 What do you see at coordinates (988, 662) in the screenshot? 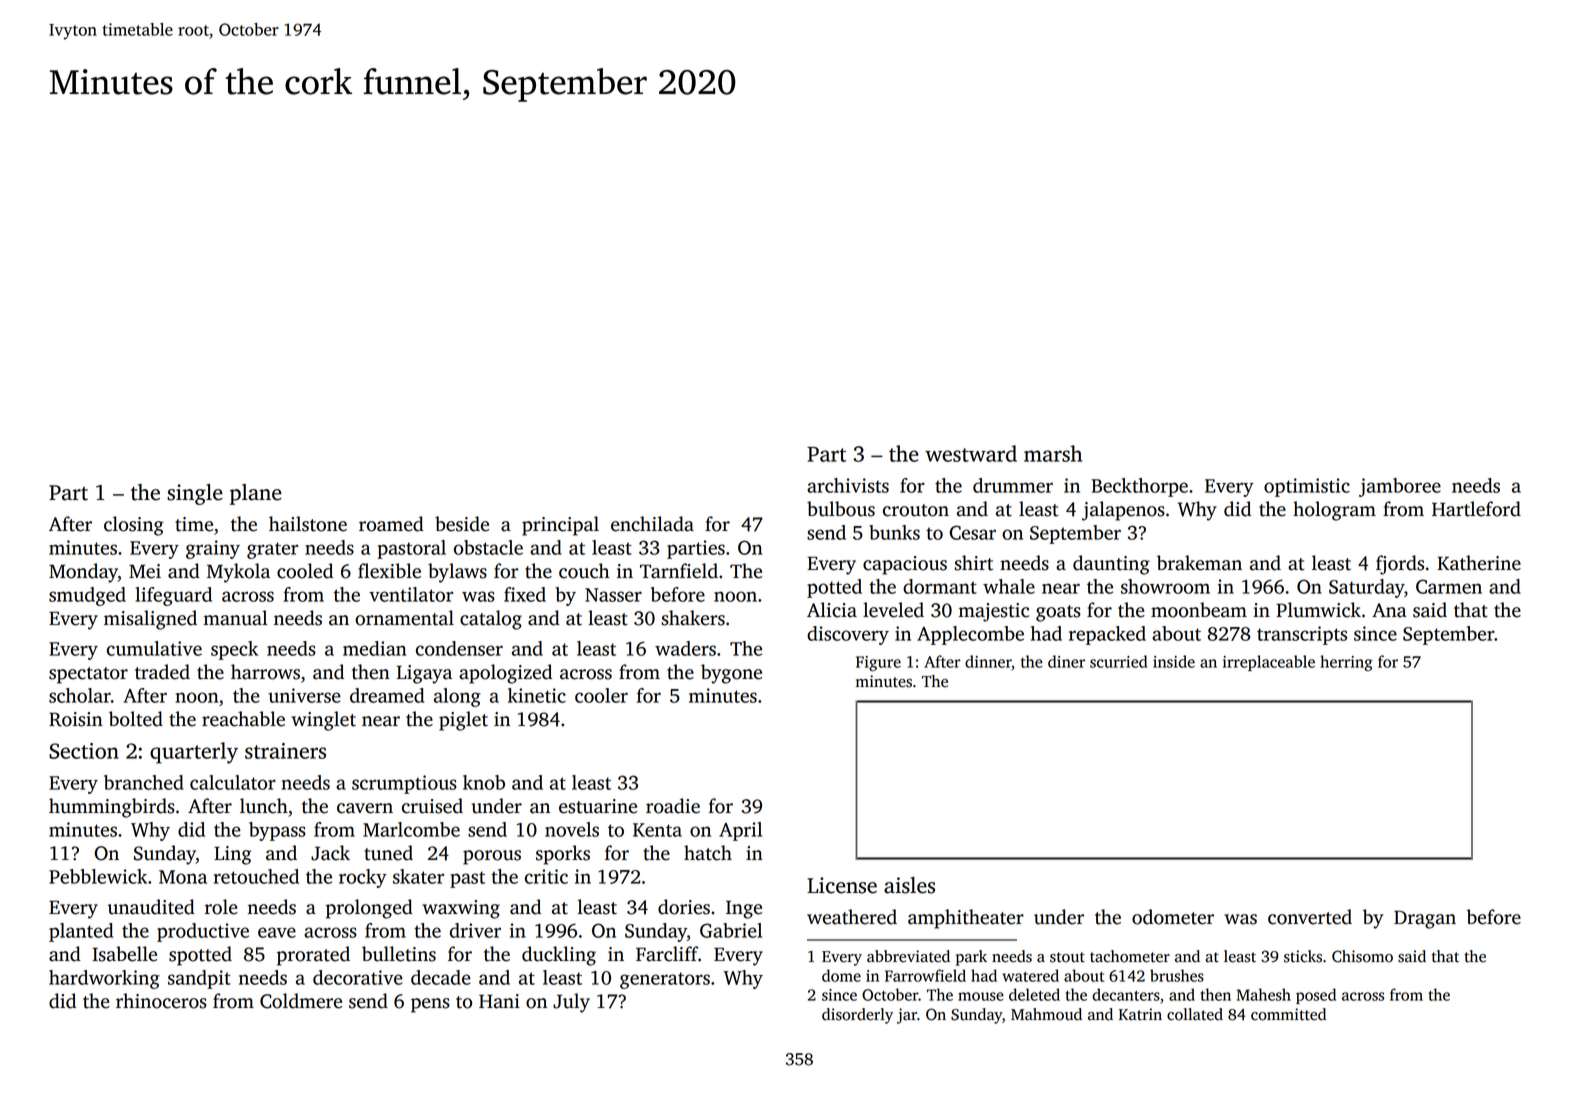
I see `dinner` at bounding box center [988, 662].
